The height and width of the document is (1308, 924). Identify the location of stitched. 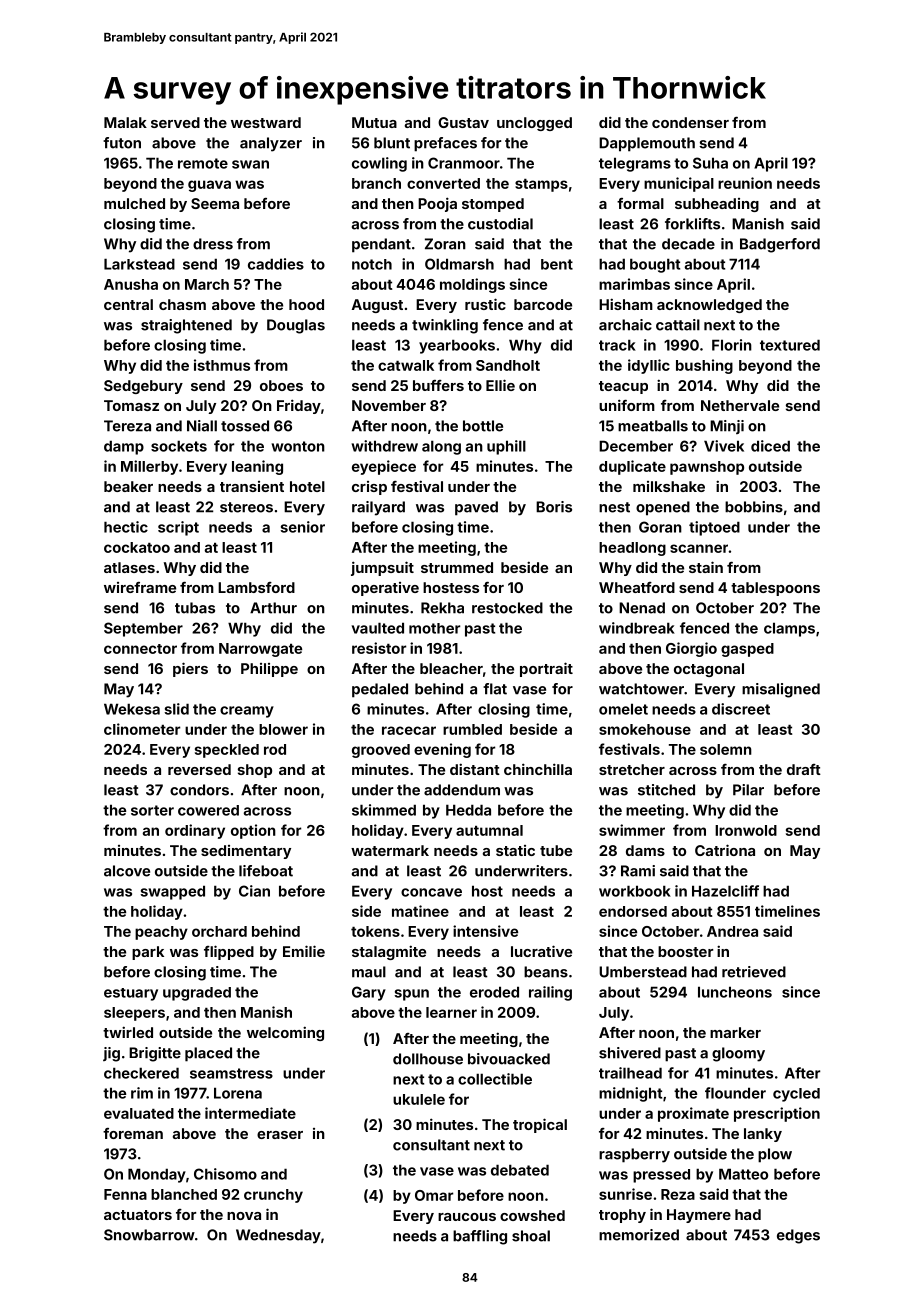
(666, 790).
